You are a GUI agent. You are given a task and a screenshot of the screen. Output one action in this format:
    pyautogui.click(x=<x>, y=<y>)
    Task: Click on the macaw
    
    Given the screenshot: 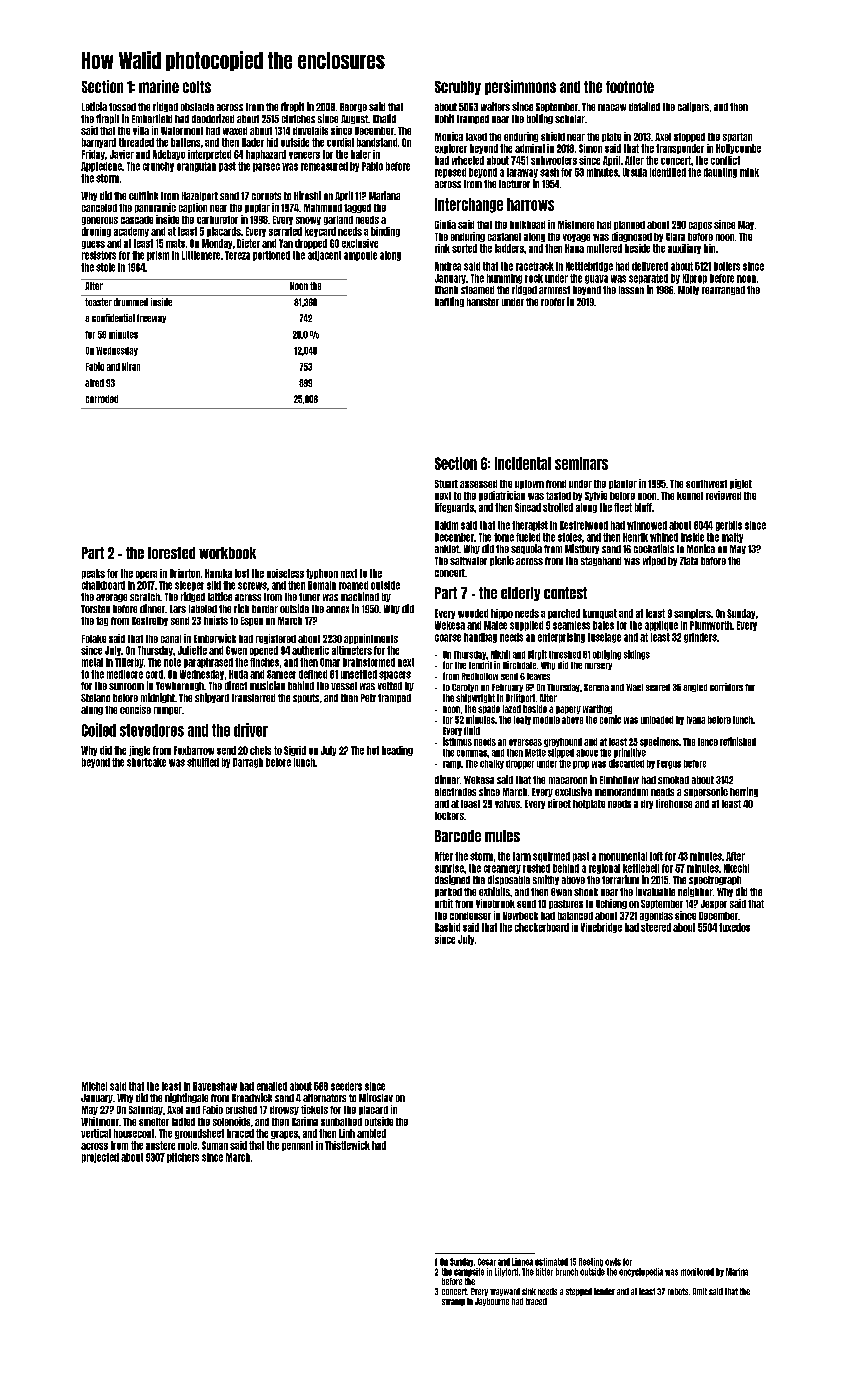 What is the action you would take?
    pyautogui.click(x=612, y=107)
